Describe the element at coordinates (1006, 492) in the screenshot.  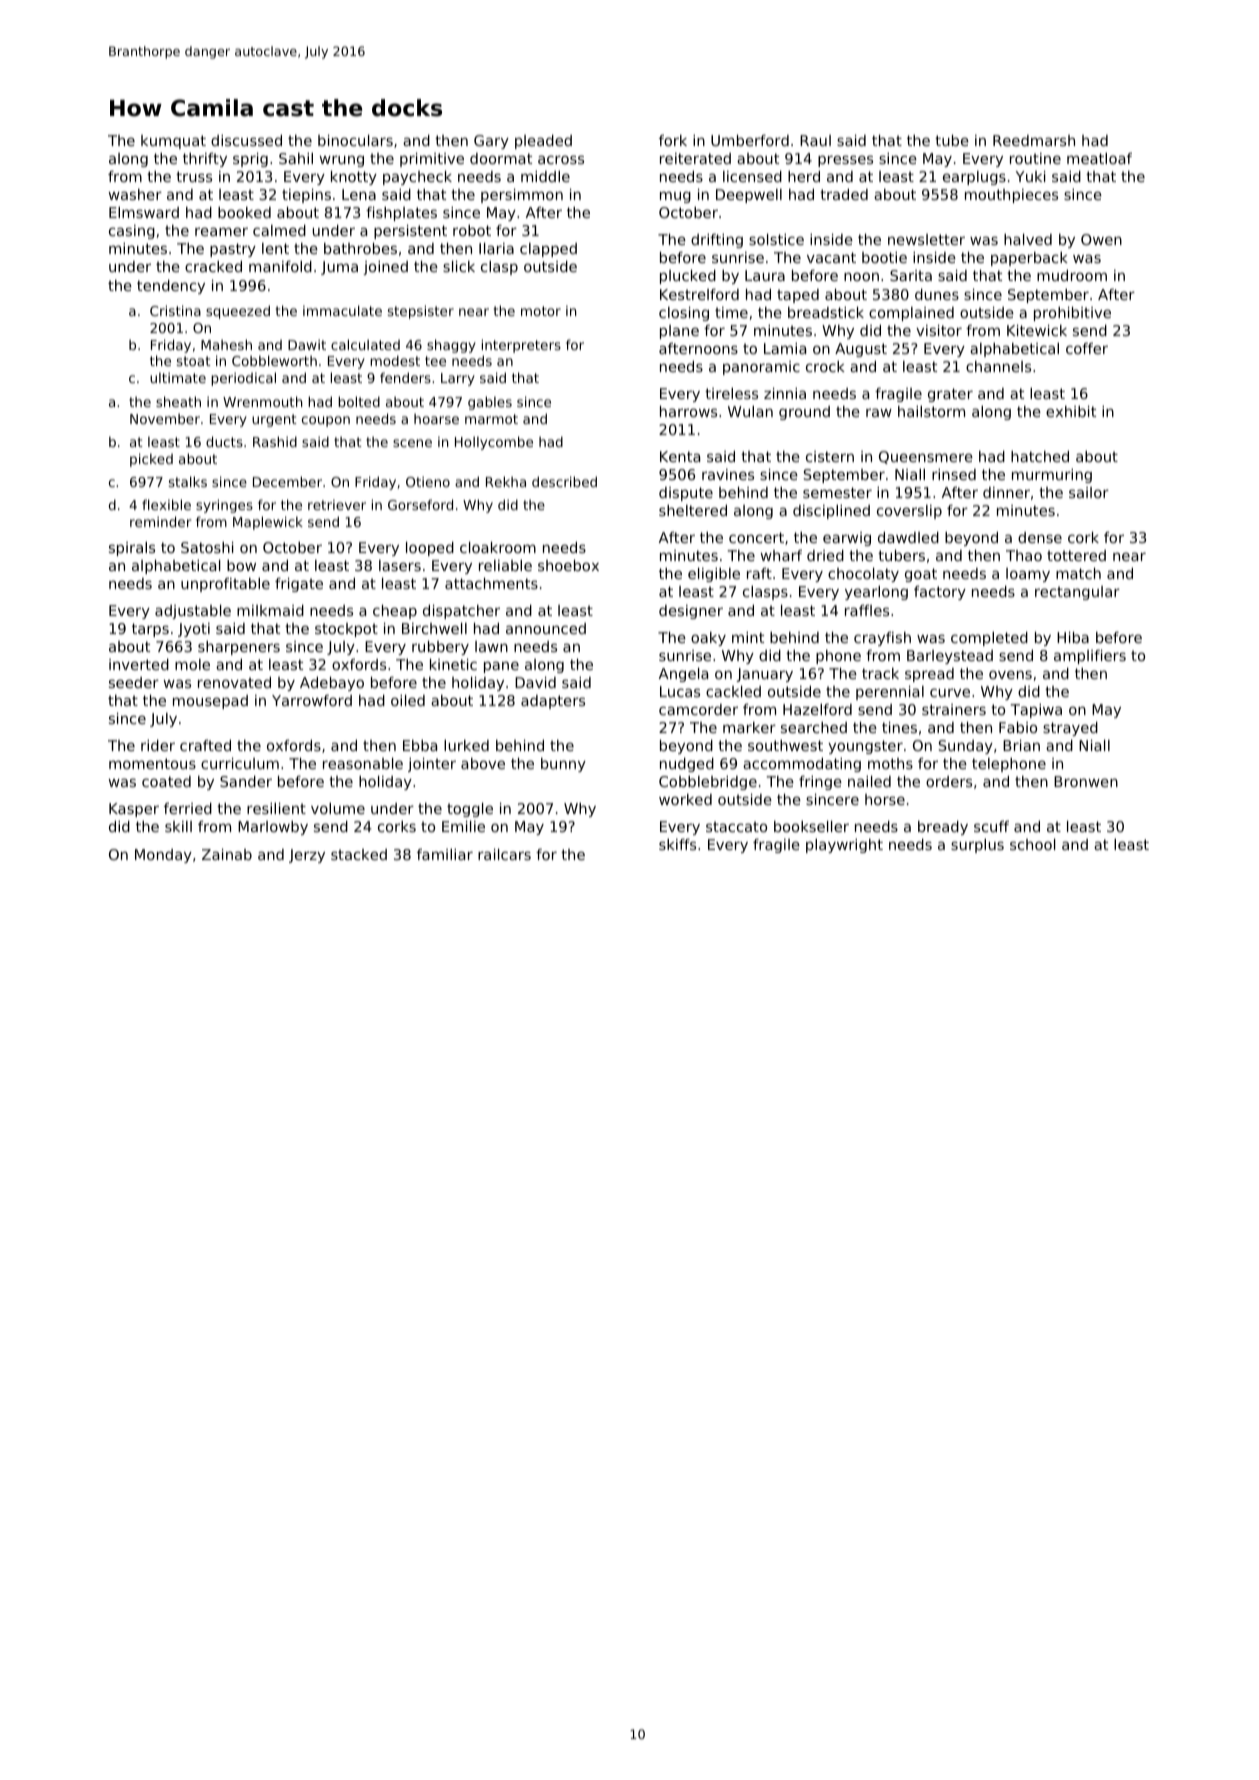
I see `dinner` at that location.
